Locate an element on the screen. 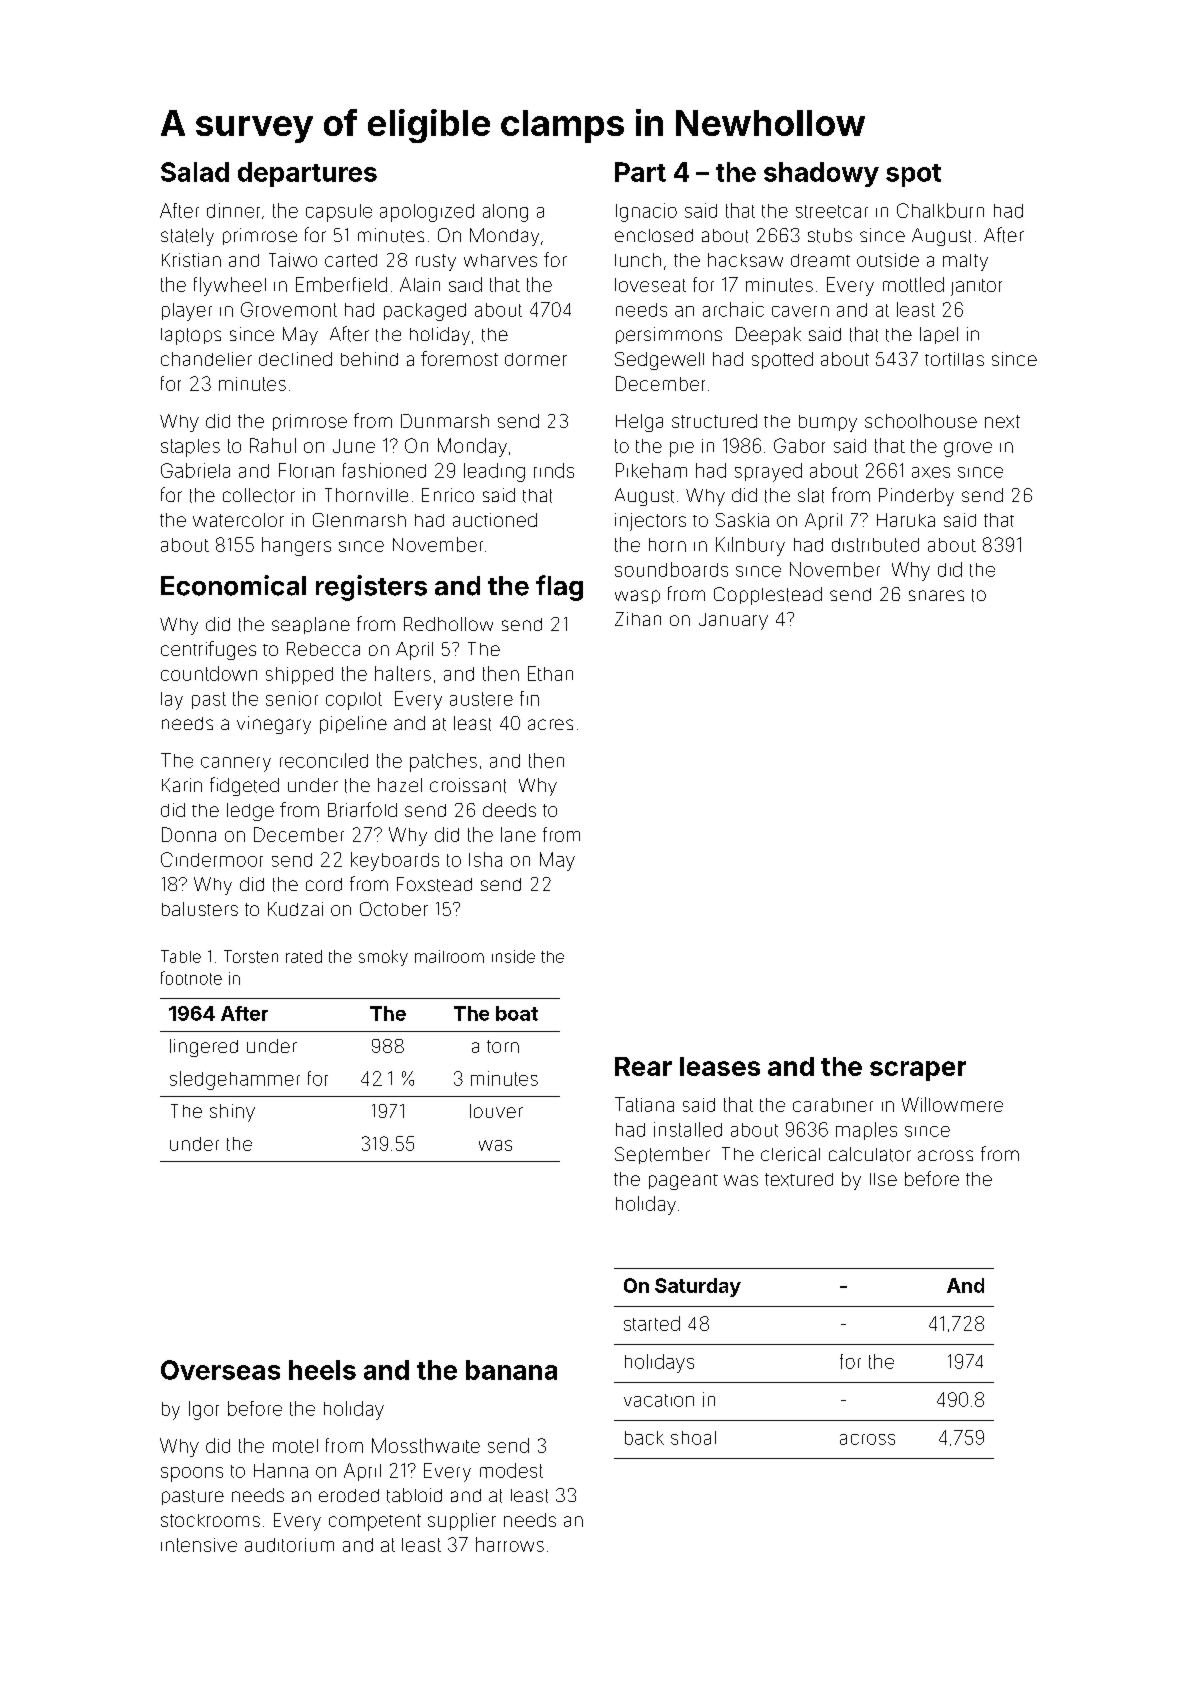  Ignacio is located at coordinates (646, 212).
